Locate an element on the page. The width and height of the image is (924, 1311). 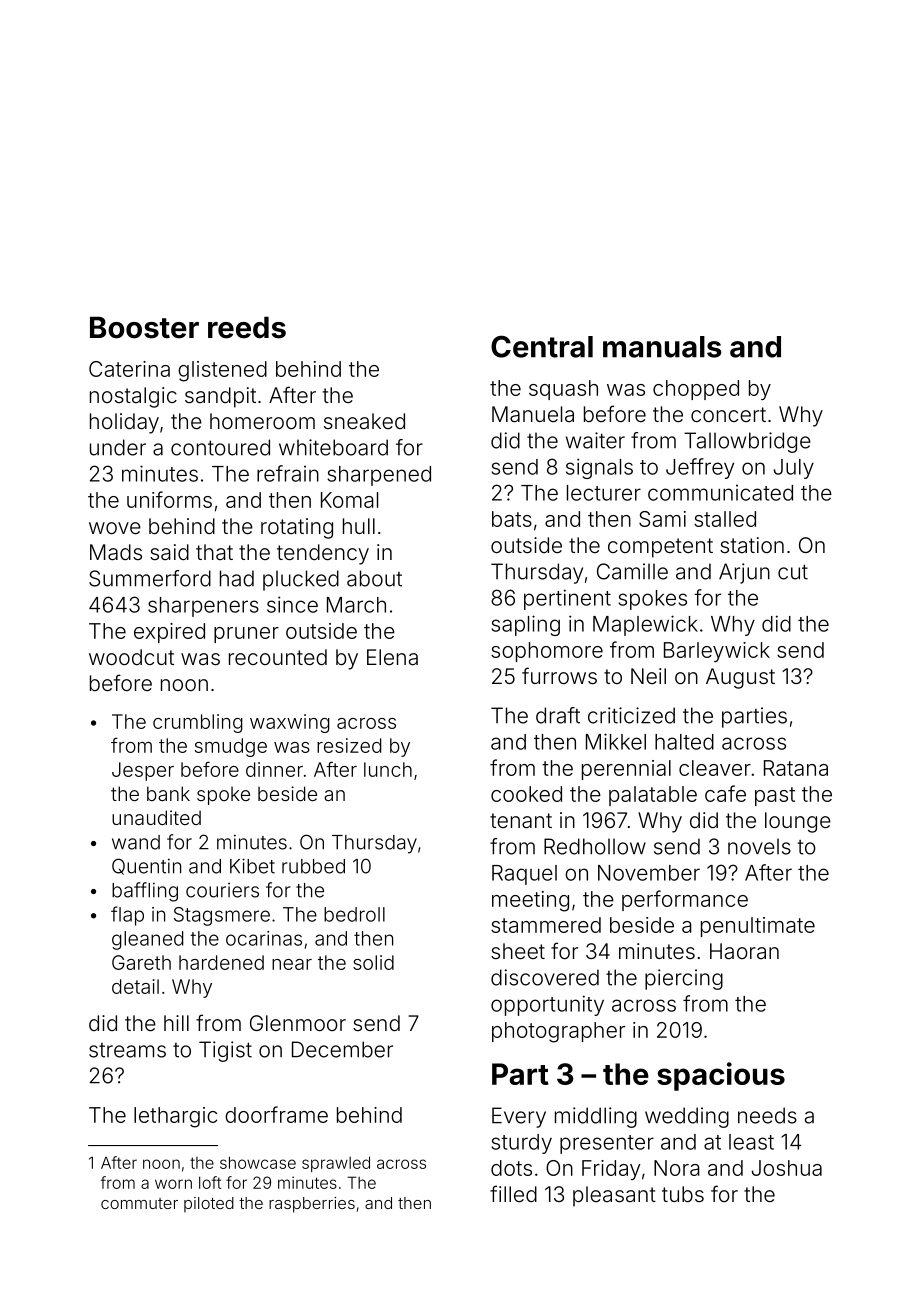
reeds is located at coordinates (247, 327).
